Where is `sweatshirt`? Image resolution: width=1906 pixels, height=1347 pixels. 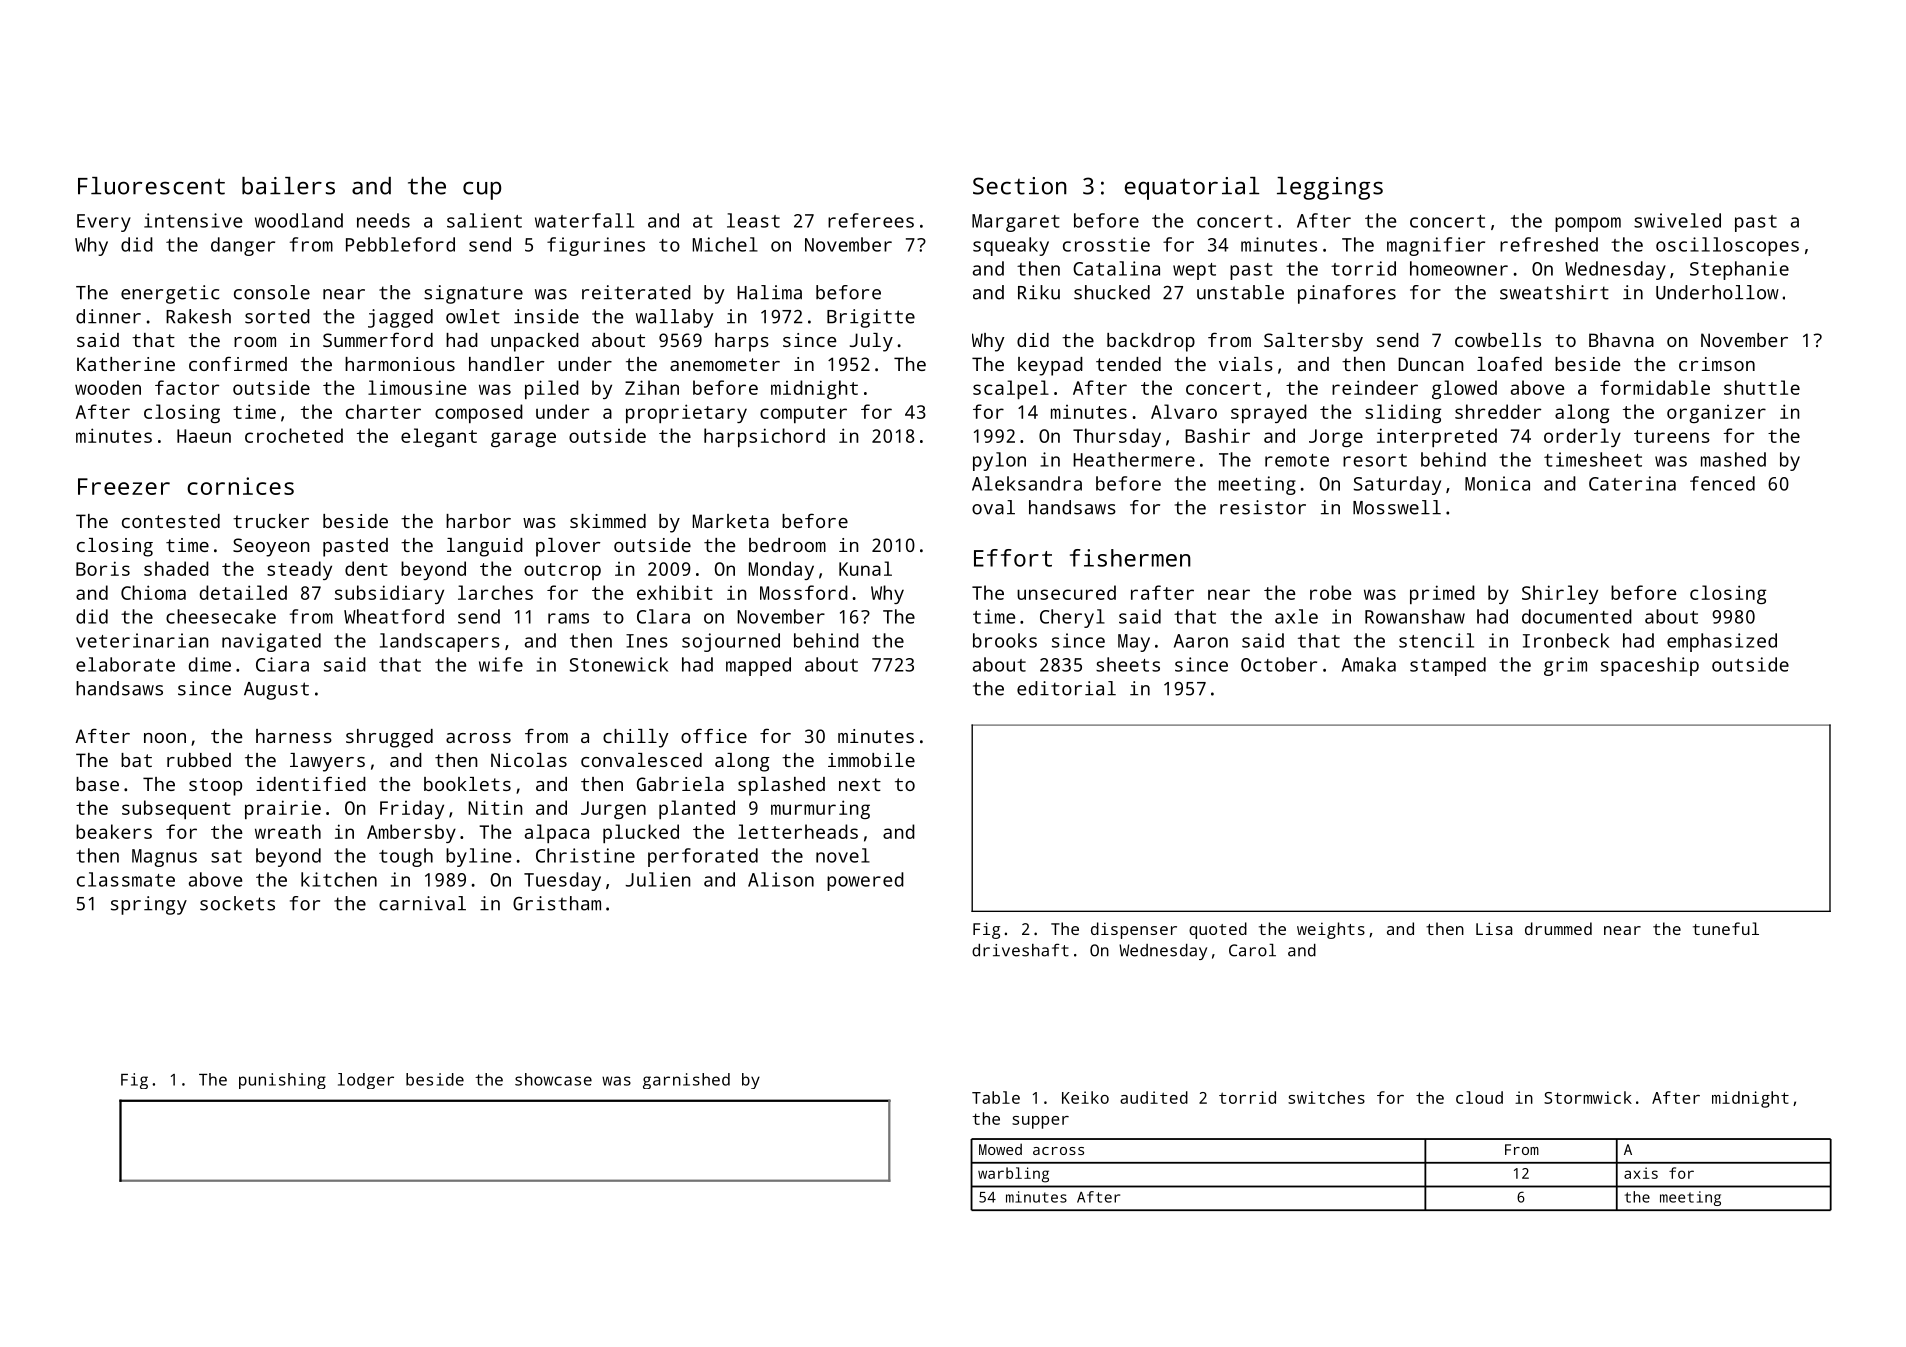 sweatshirt is located at coordinates (1554, 292).
